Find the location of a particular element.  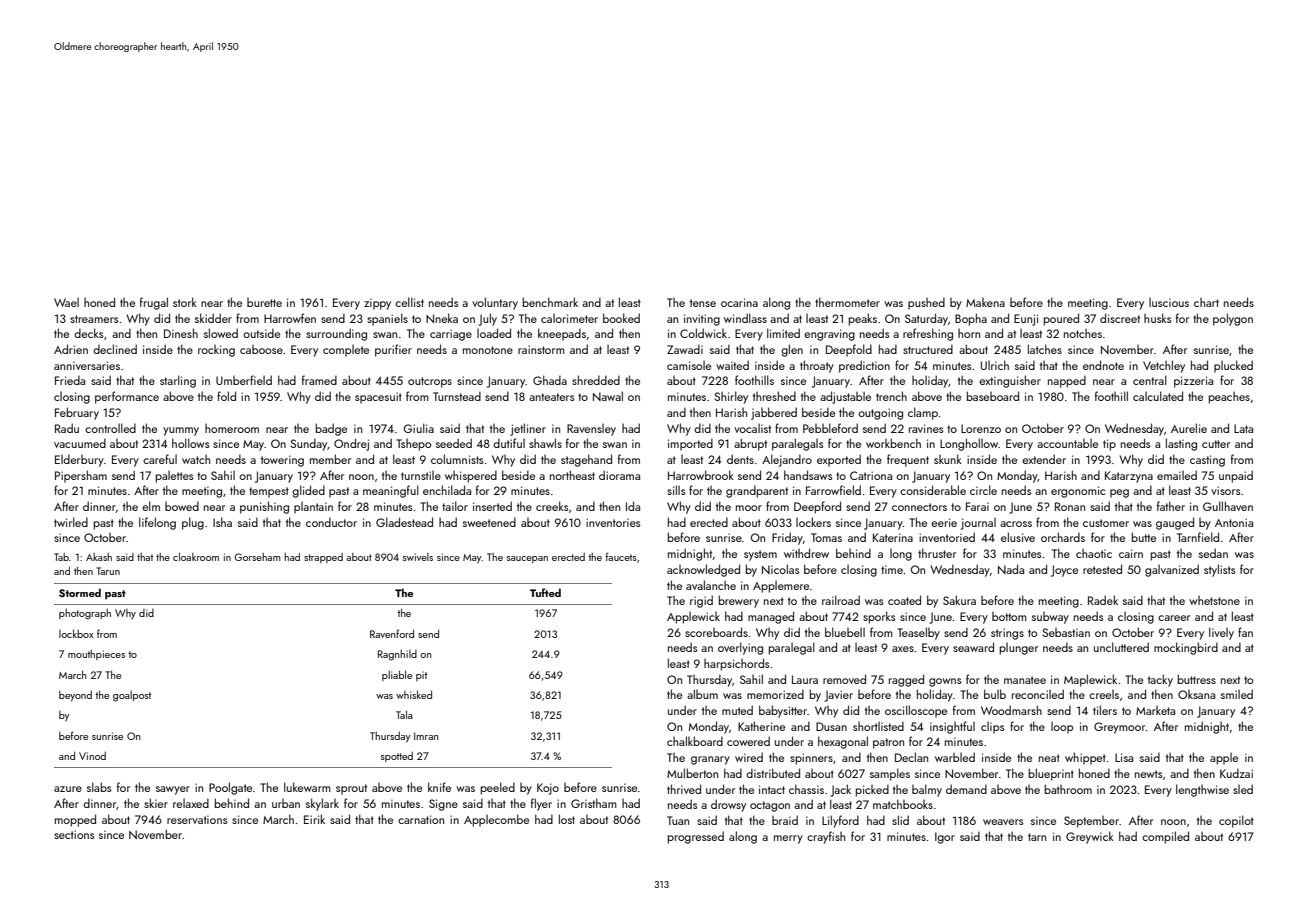

casting is located at coordinates (1207, 461).
